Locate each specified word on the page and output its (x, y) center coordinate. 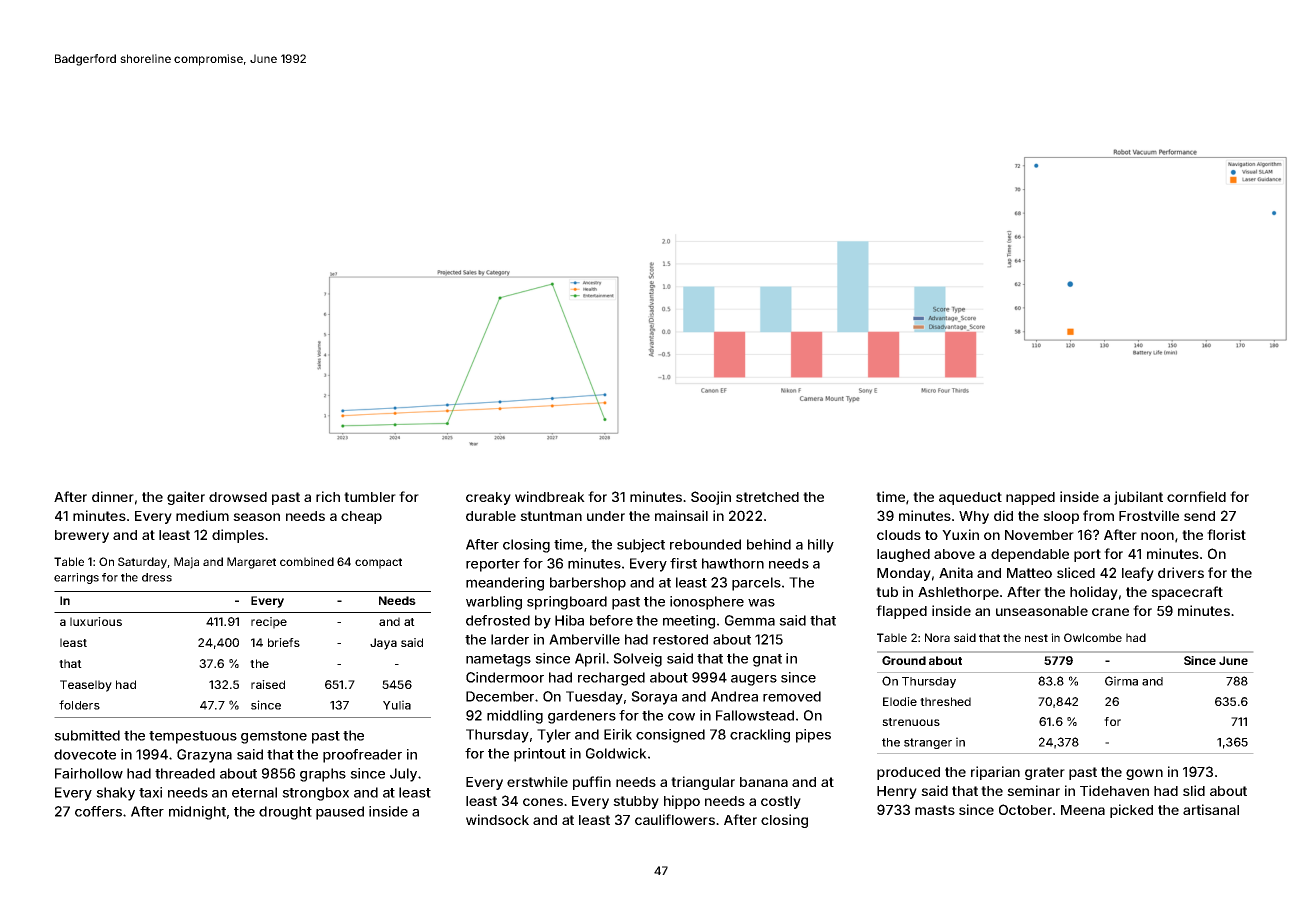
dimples (238, 536)
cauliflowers (675, 819)
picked (1131, 811)
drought (285, 813)
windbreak (550, 496)
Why (974, 517)
